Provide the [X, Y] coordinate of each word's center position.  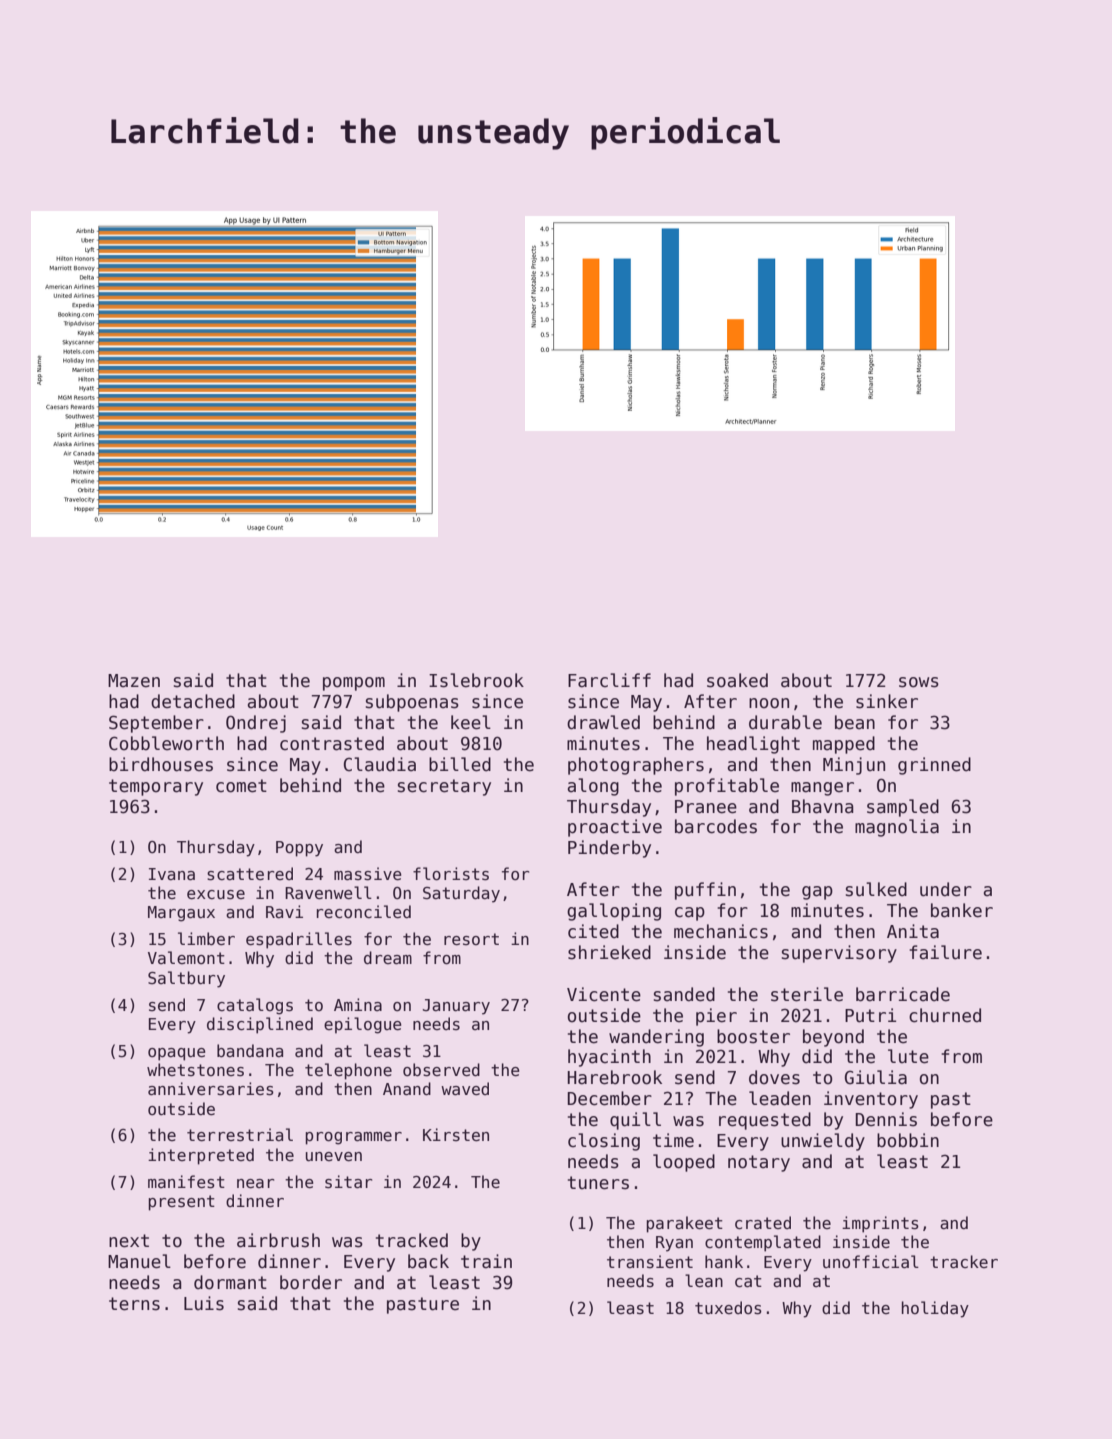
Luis [204, 1303]
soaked [737, 680]
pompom [354, 684]
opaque [177, 1054]
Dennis [886, 1119]
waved [465, 1088]
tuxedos [728, 1308]
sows [919, 682]
